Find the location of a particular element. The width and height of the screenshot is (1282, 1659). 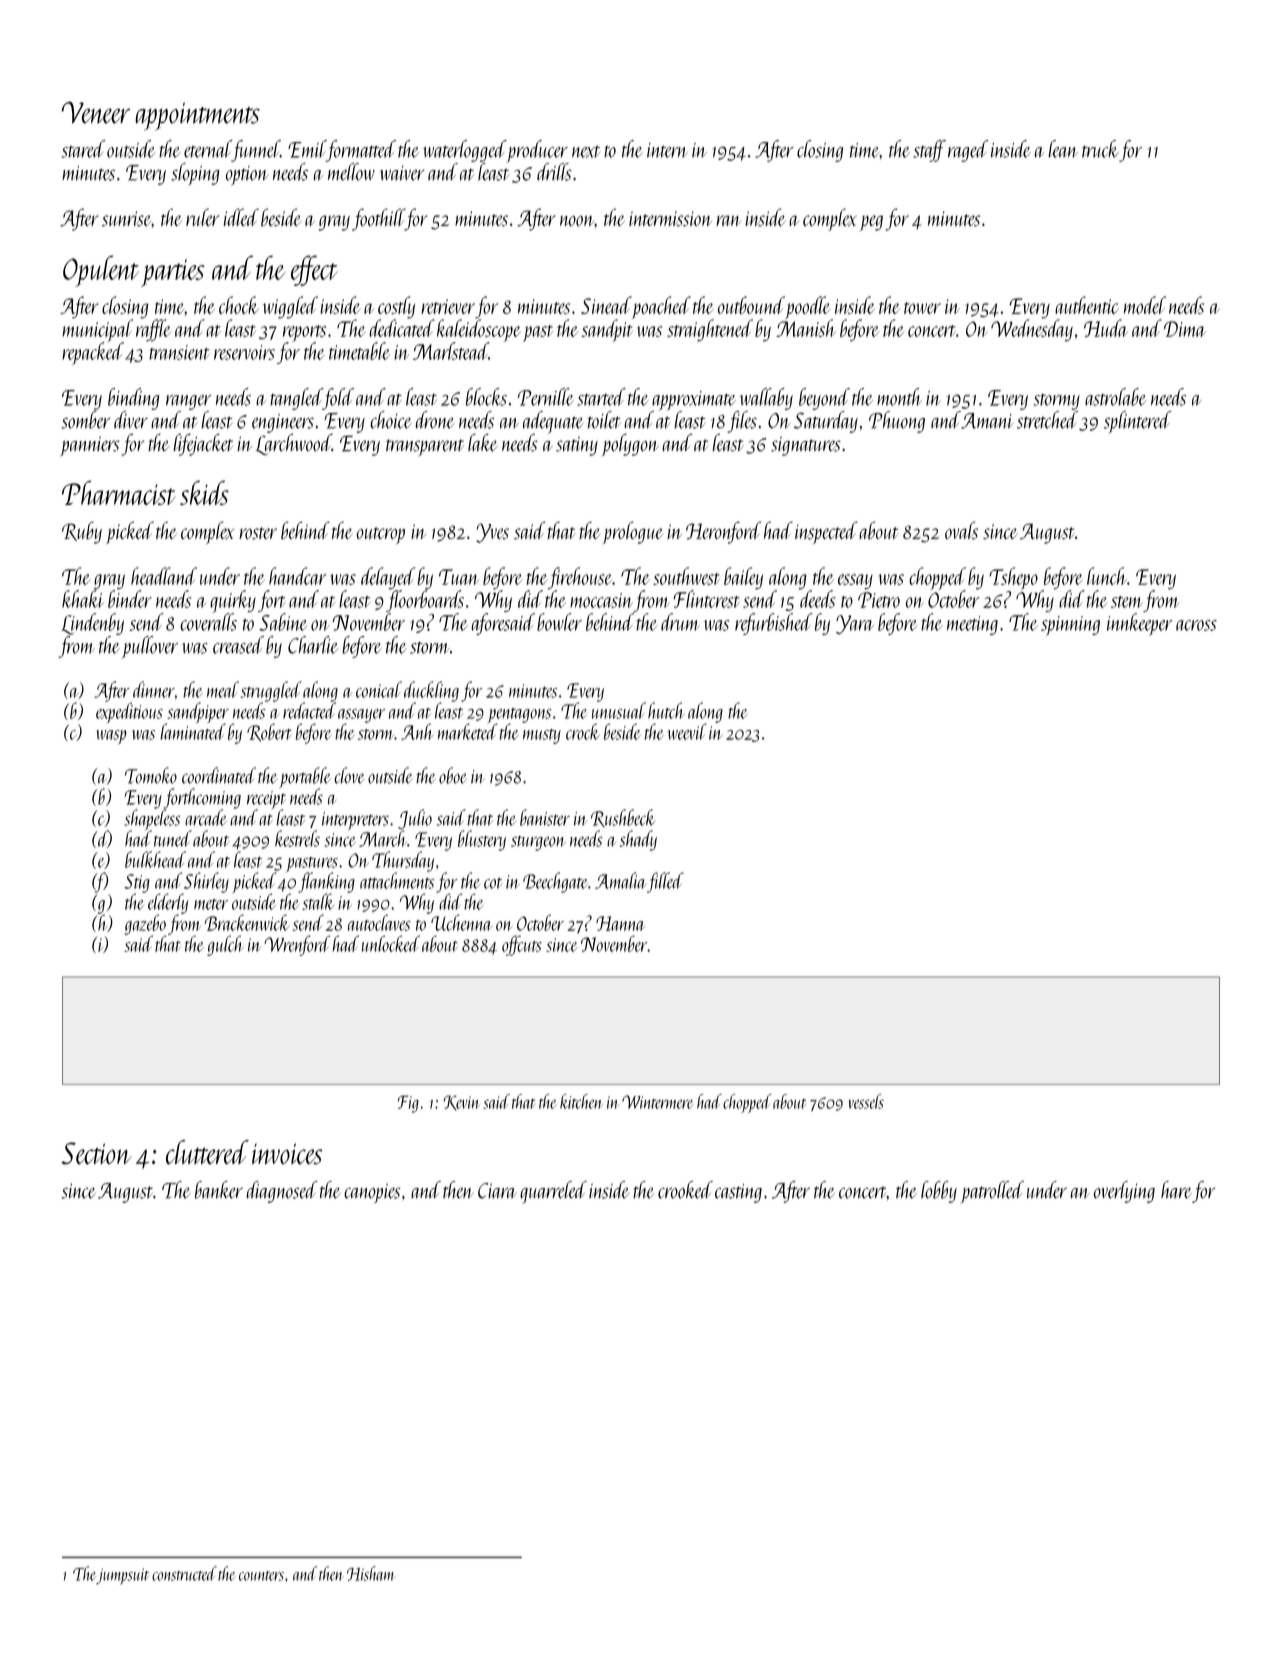

crooked is located at coordinates (685, 1190).
